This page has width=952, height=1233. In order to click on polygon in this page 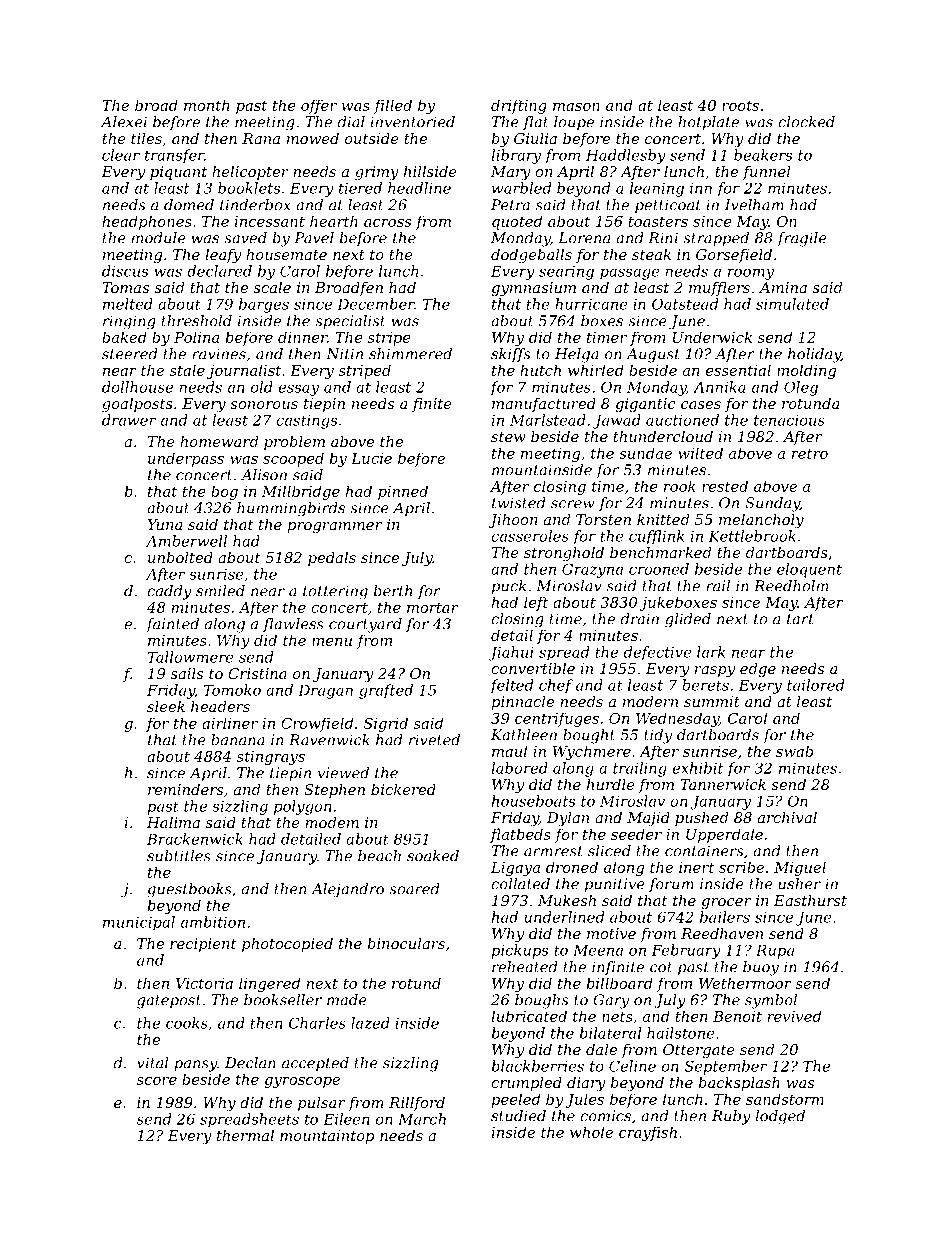, I will do `click(302, 807)`.
